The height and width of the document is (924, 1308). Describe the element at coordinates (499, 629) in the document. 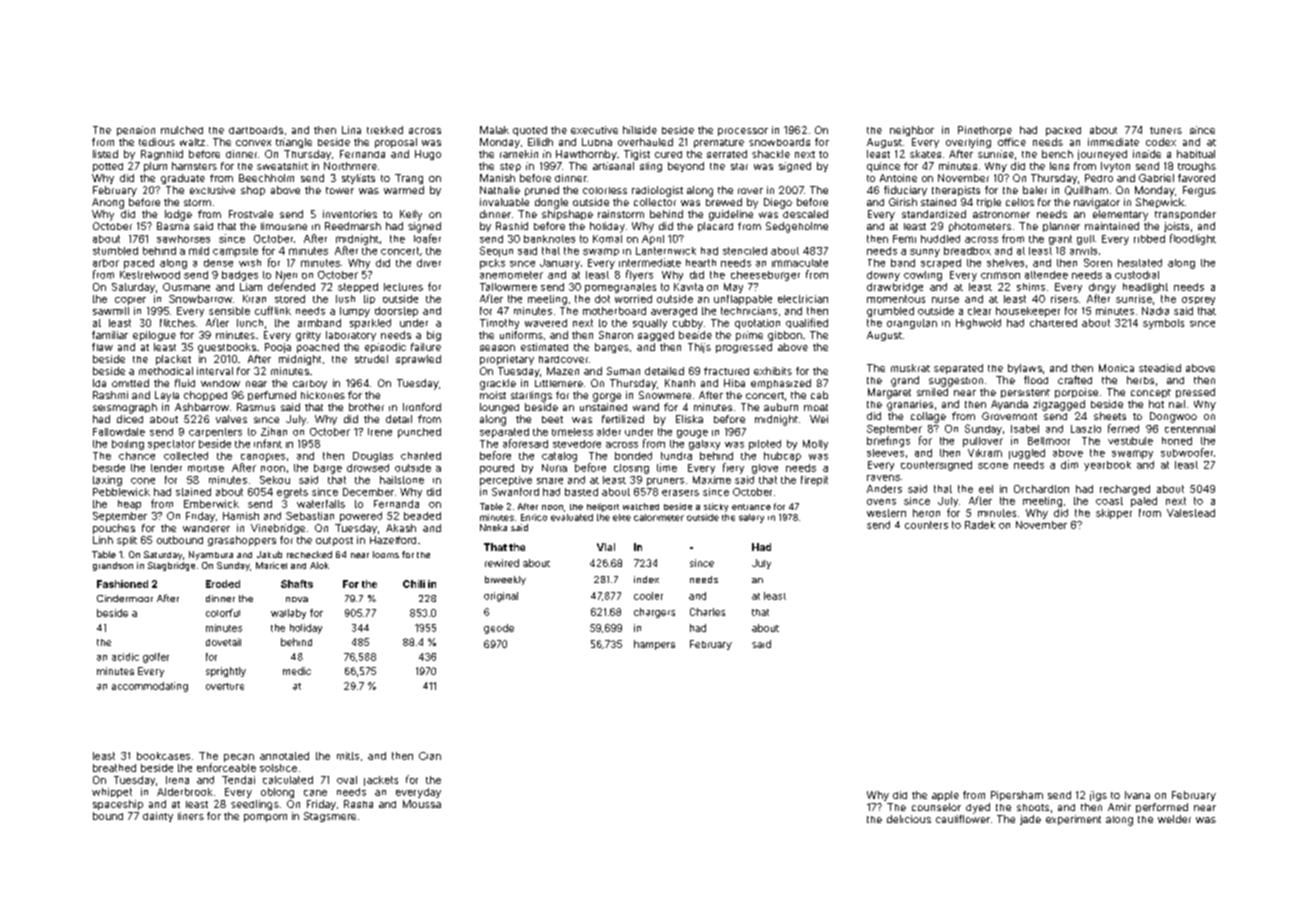

I see `geode` at that location.
